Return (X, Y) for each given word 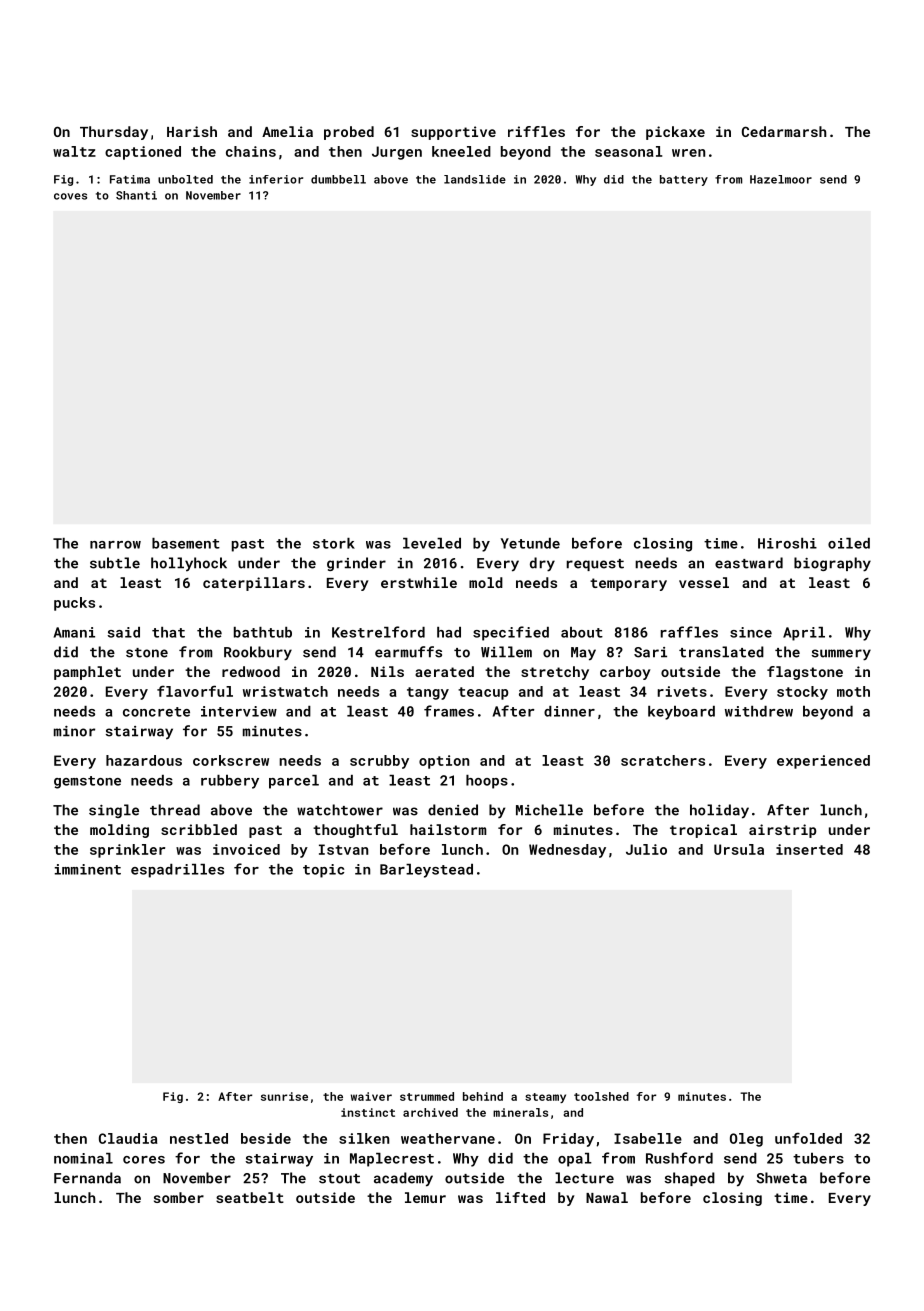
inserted (809, 849)
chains (251, 151)
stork (334, 543)
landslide (475, 179)
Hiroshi (787, 543)
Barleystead (426, 871)
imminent (88, 869)
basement (186, 543)
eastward (749, 563)
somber (179, 1197)
